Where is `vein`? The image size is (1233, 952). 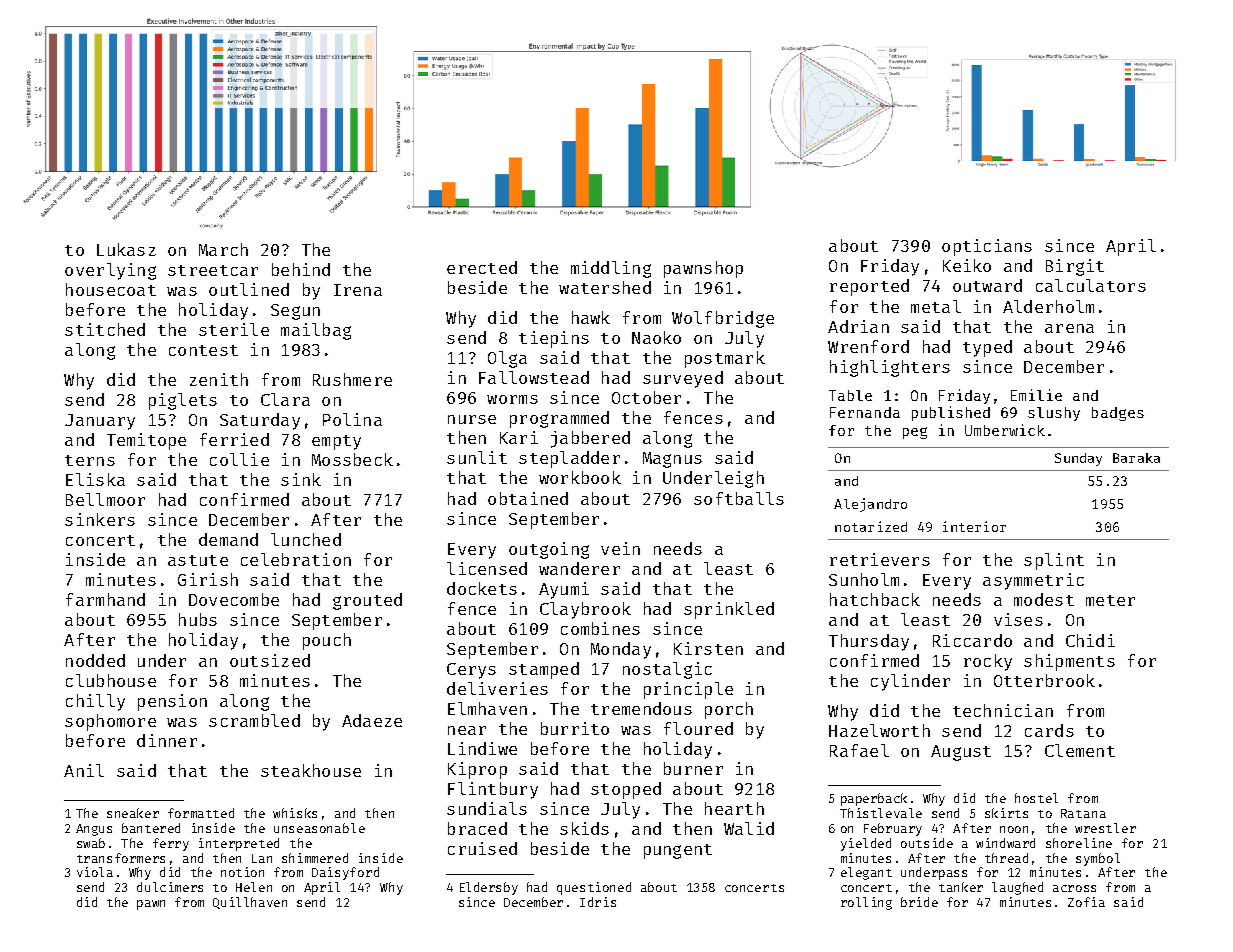
vein is located at coordinates (620, 548).
